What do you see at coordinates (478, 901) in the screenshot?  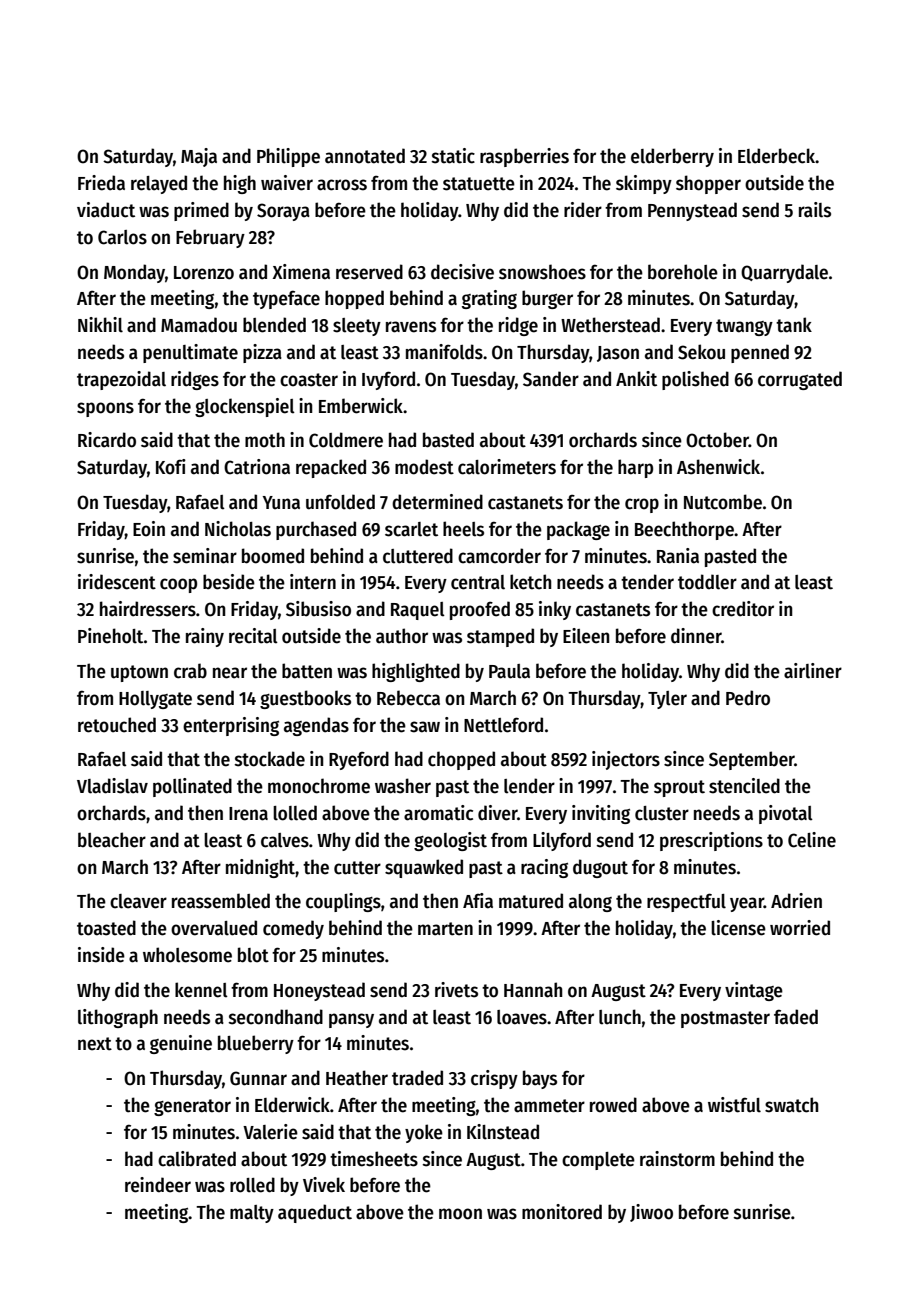 I see `Afia` at bounding box center [478, 901].
